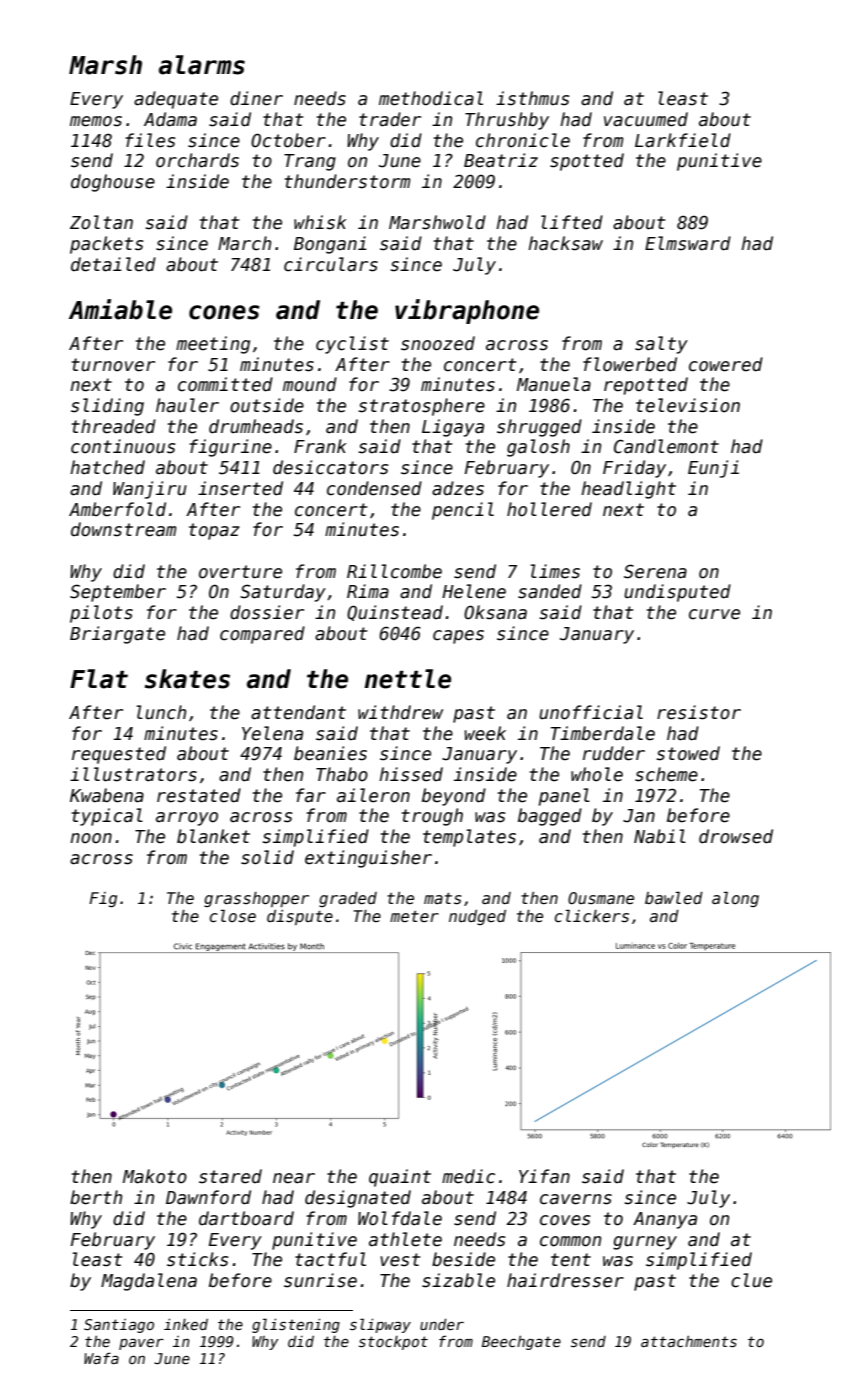 Image resolution: width=849 pixels, height=1400 pixels. What do you see at coordinates (645, 1243) in the document?
I see `gurney` at bounding box center [645, 1243].
